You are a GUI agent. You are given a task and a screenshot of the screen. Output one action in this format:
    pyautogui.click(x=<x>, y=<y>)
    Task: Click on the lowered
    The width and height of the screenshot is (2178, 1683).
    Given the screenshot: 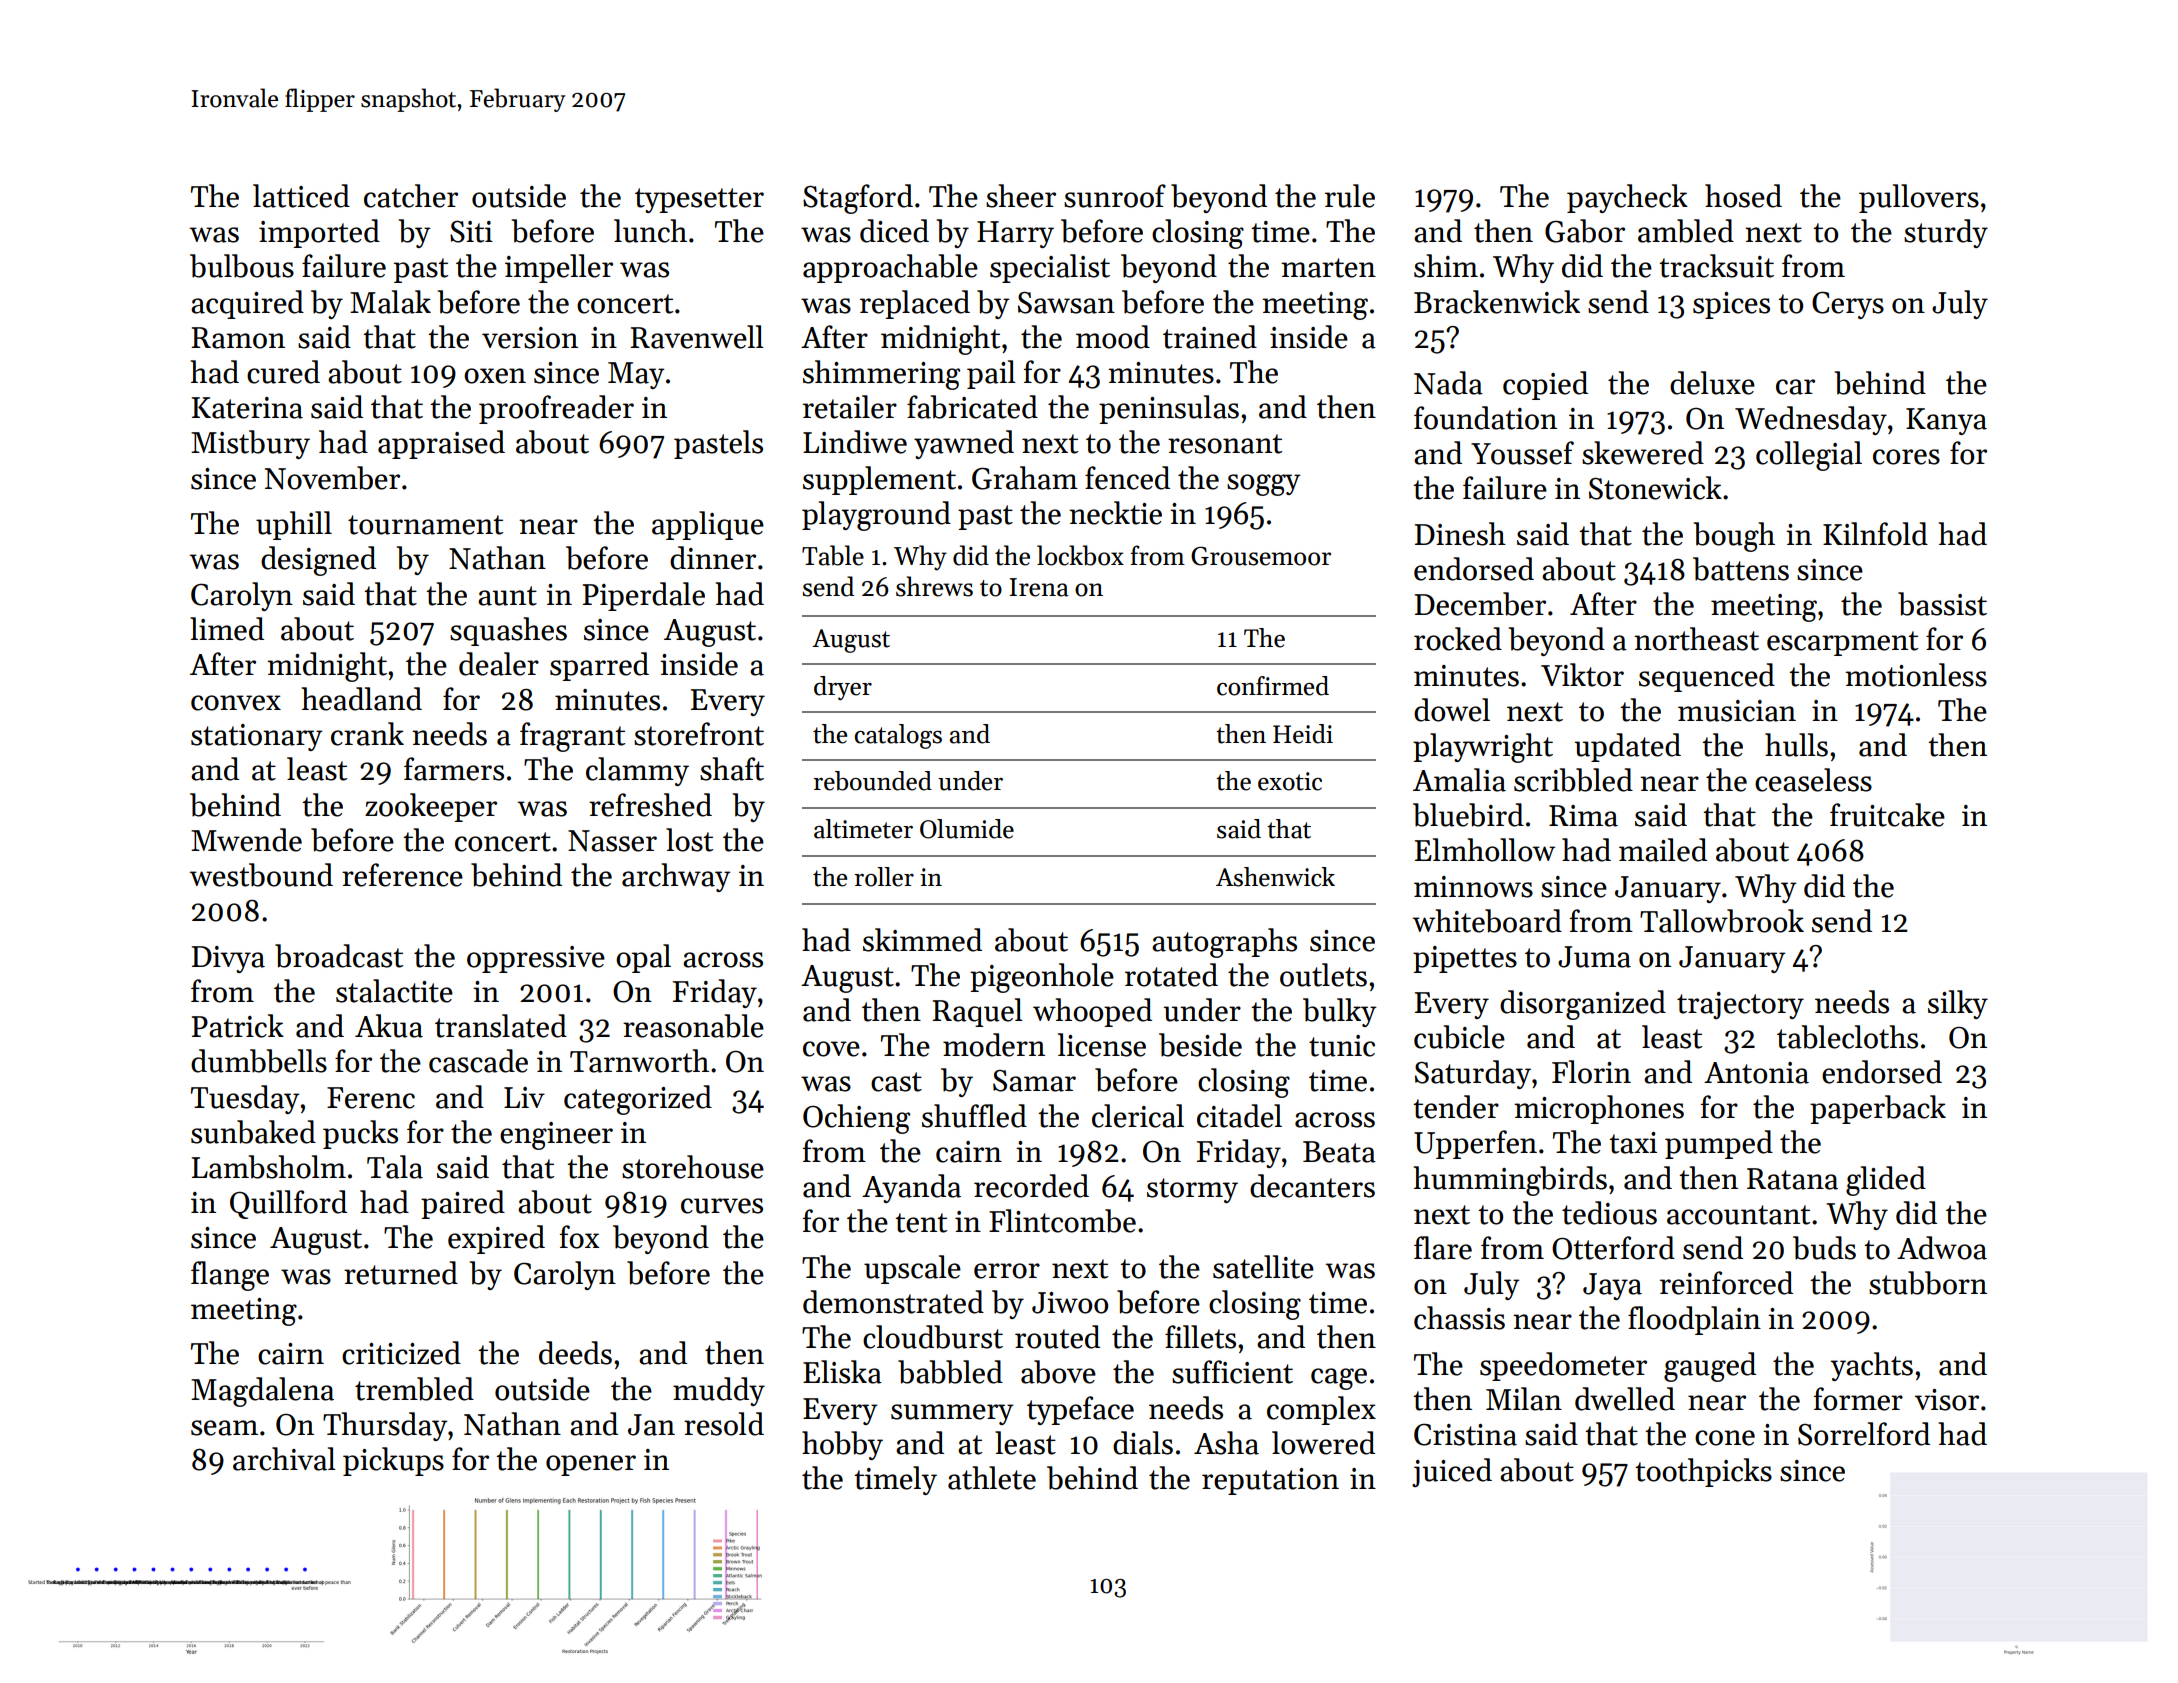 What is the action you would take?
    pyautogui.click(x=1323, y=1443)
